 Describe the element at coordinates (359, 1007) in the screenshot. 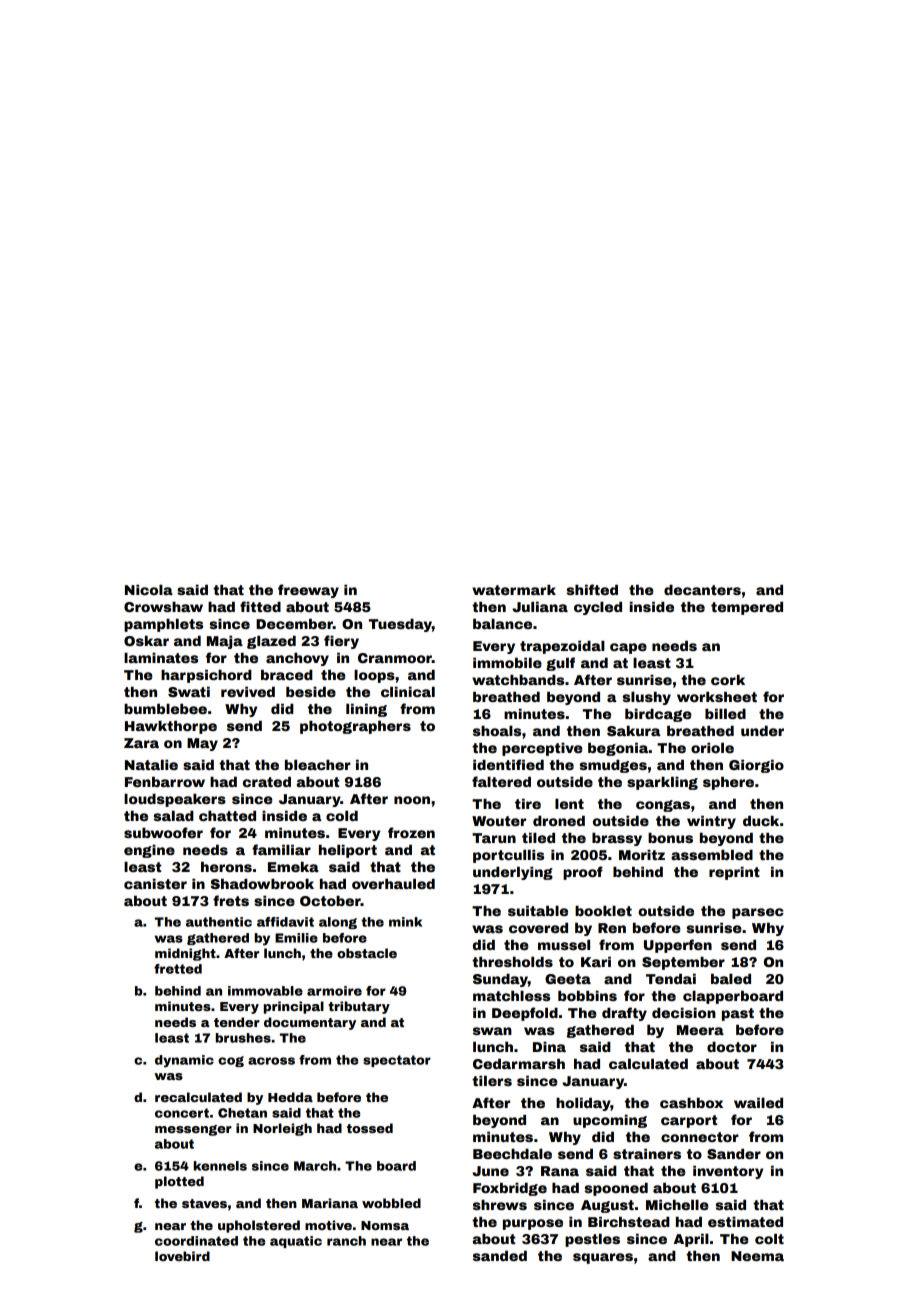

I see `tributary` at that location.
